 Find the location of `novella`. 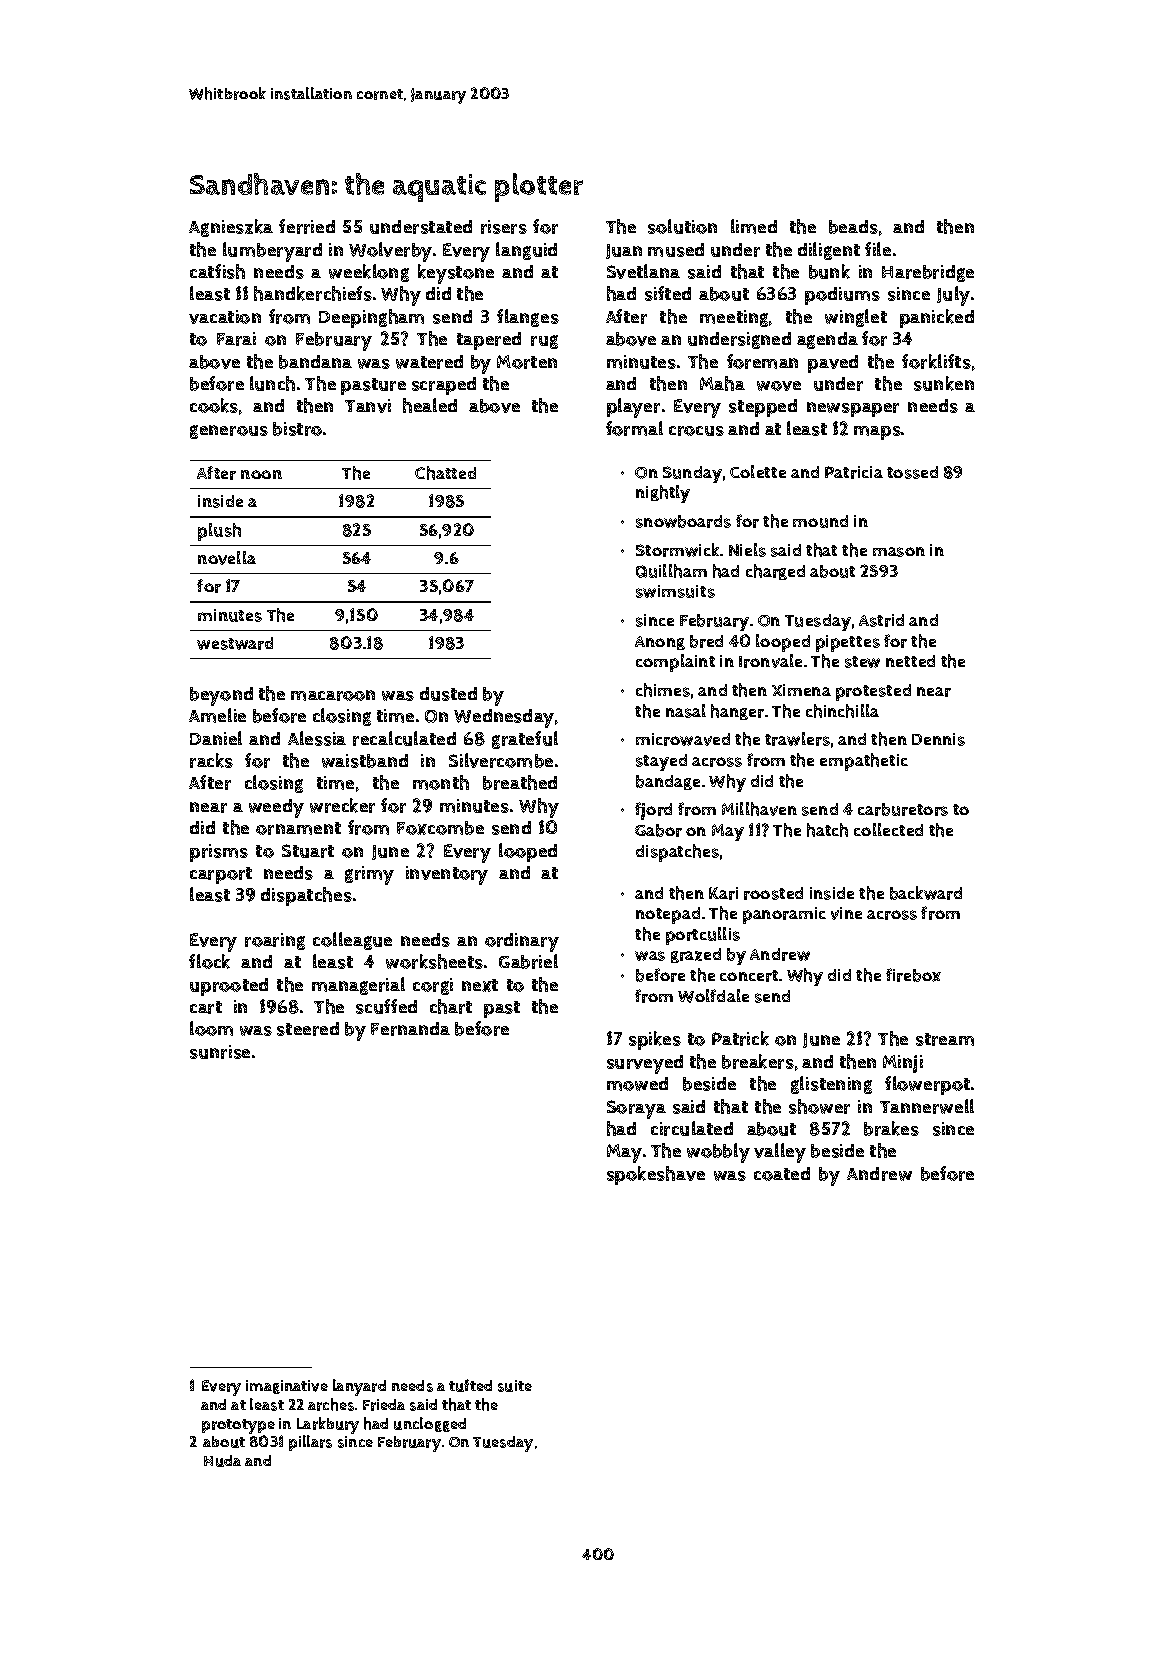

novella is located at coordinates (227, 558).
